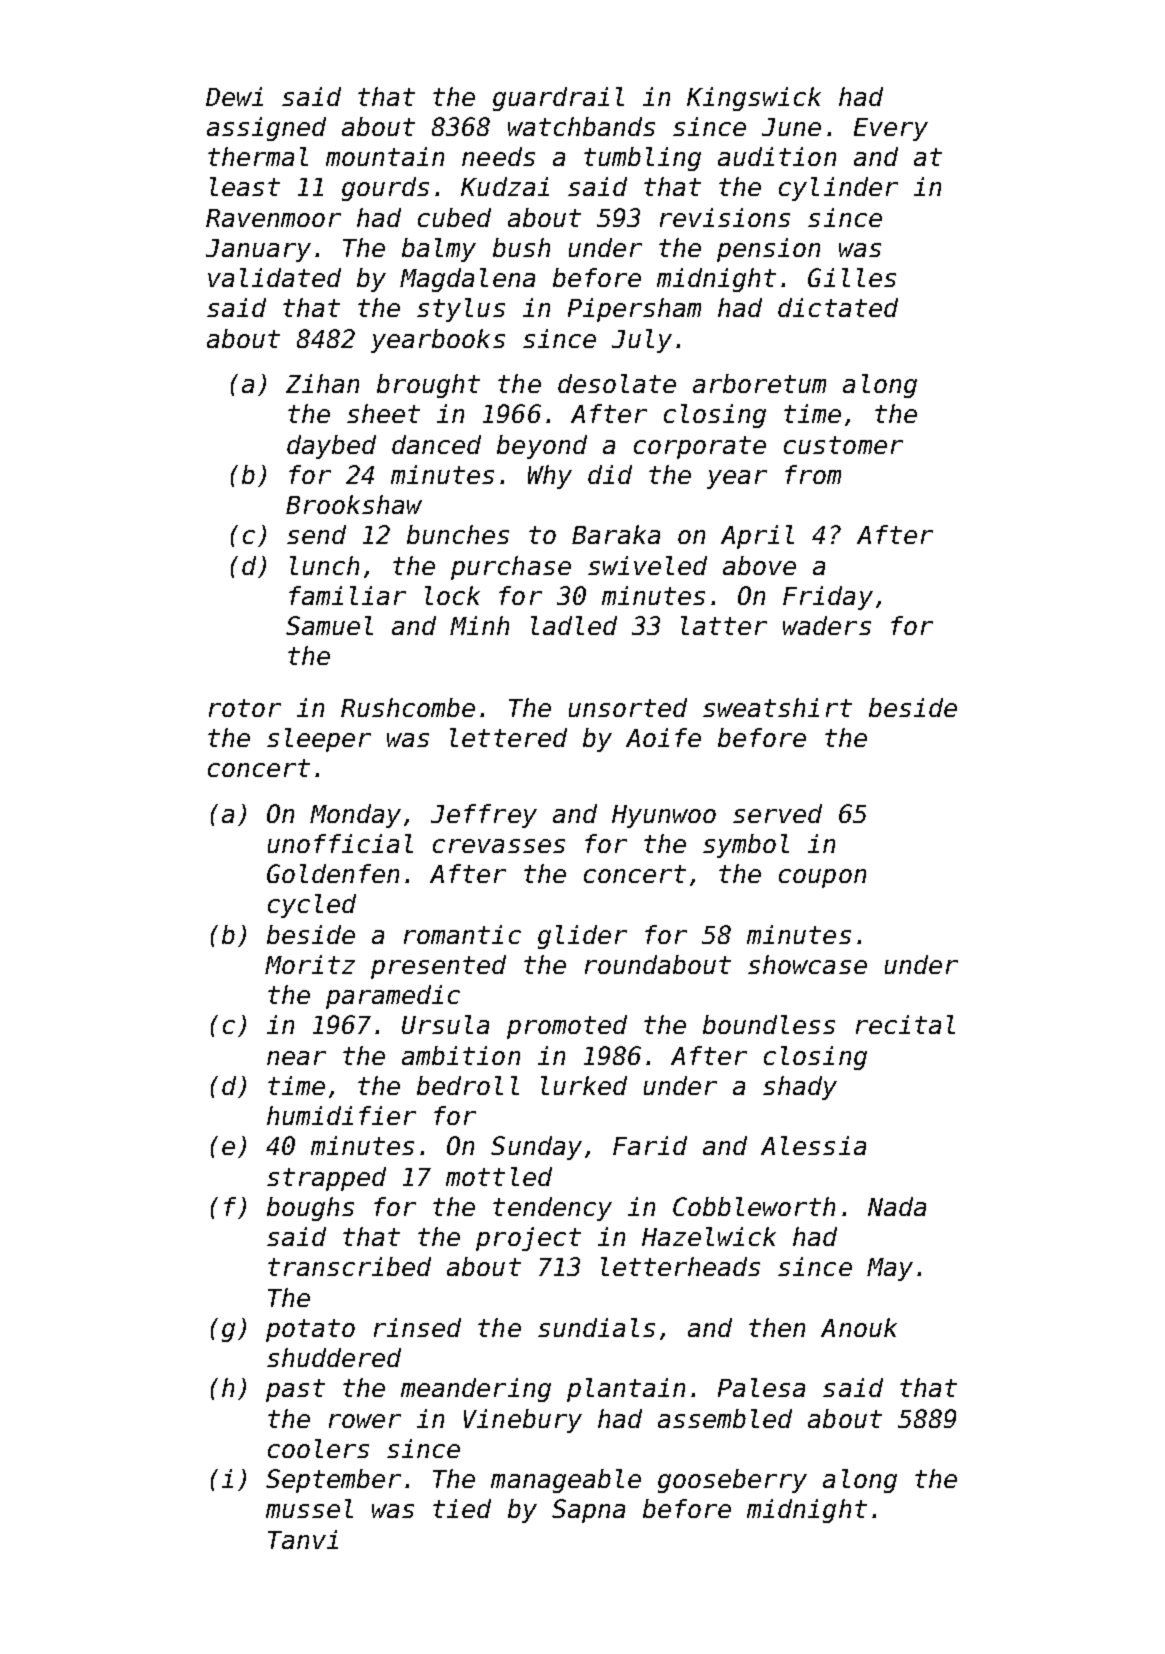 This document has width=1165, height=1654. What do you see at coordinates (266, 129) in the document?
I see `assigned` at bounding box center [266, 129].
